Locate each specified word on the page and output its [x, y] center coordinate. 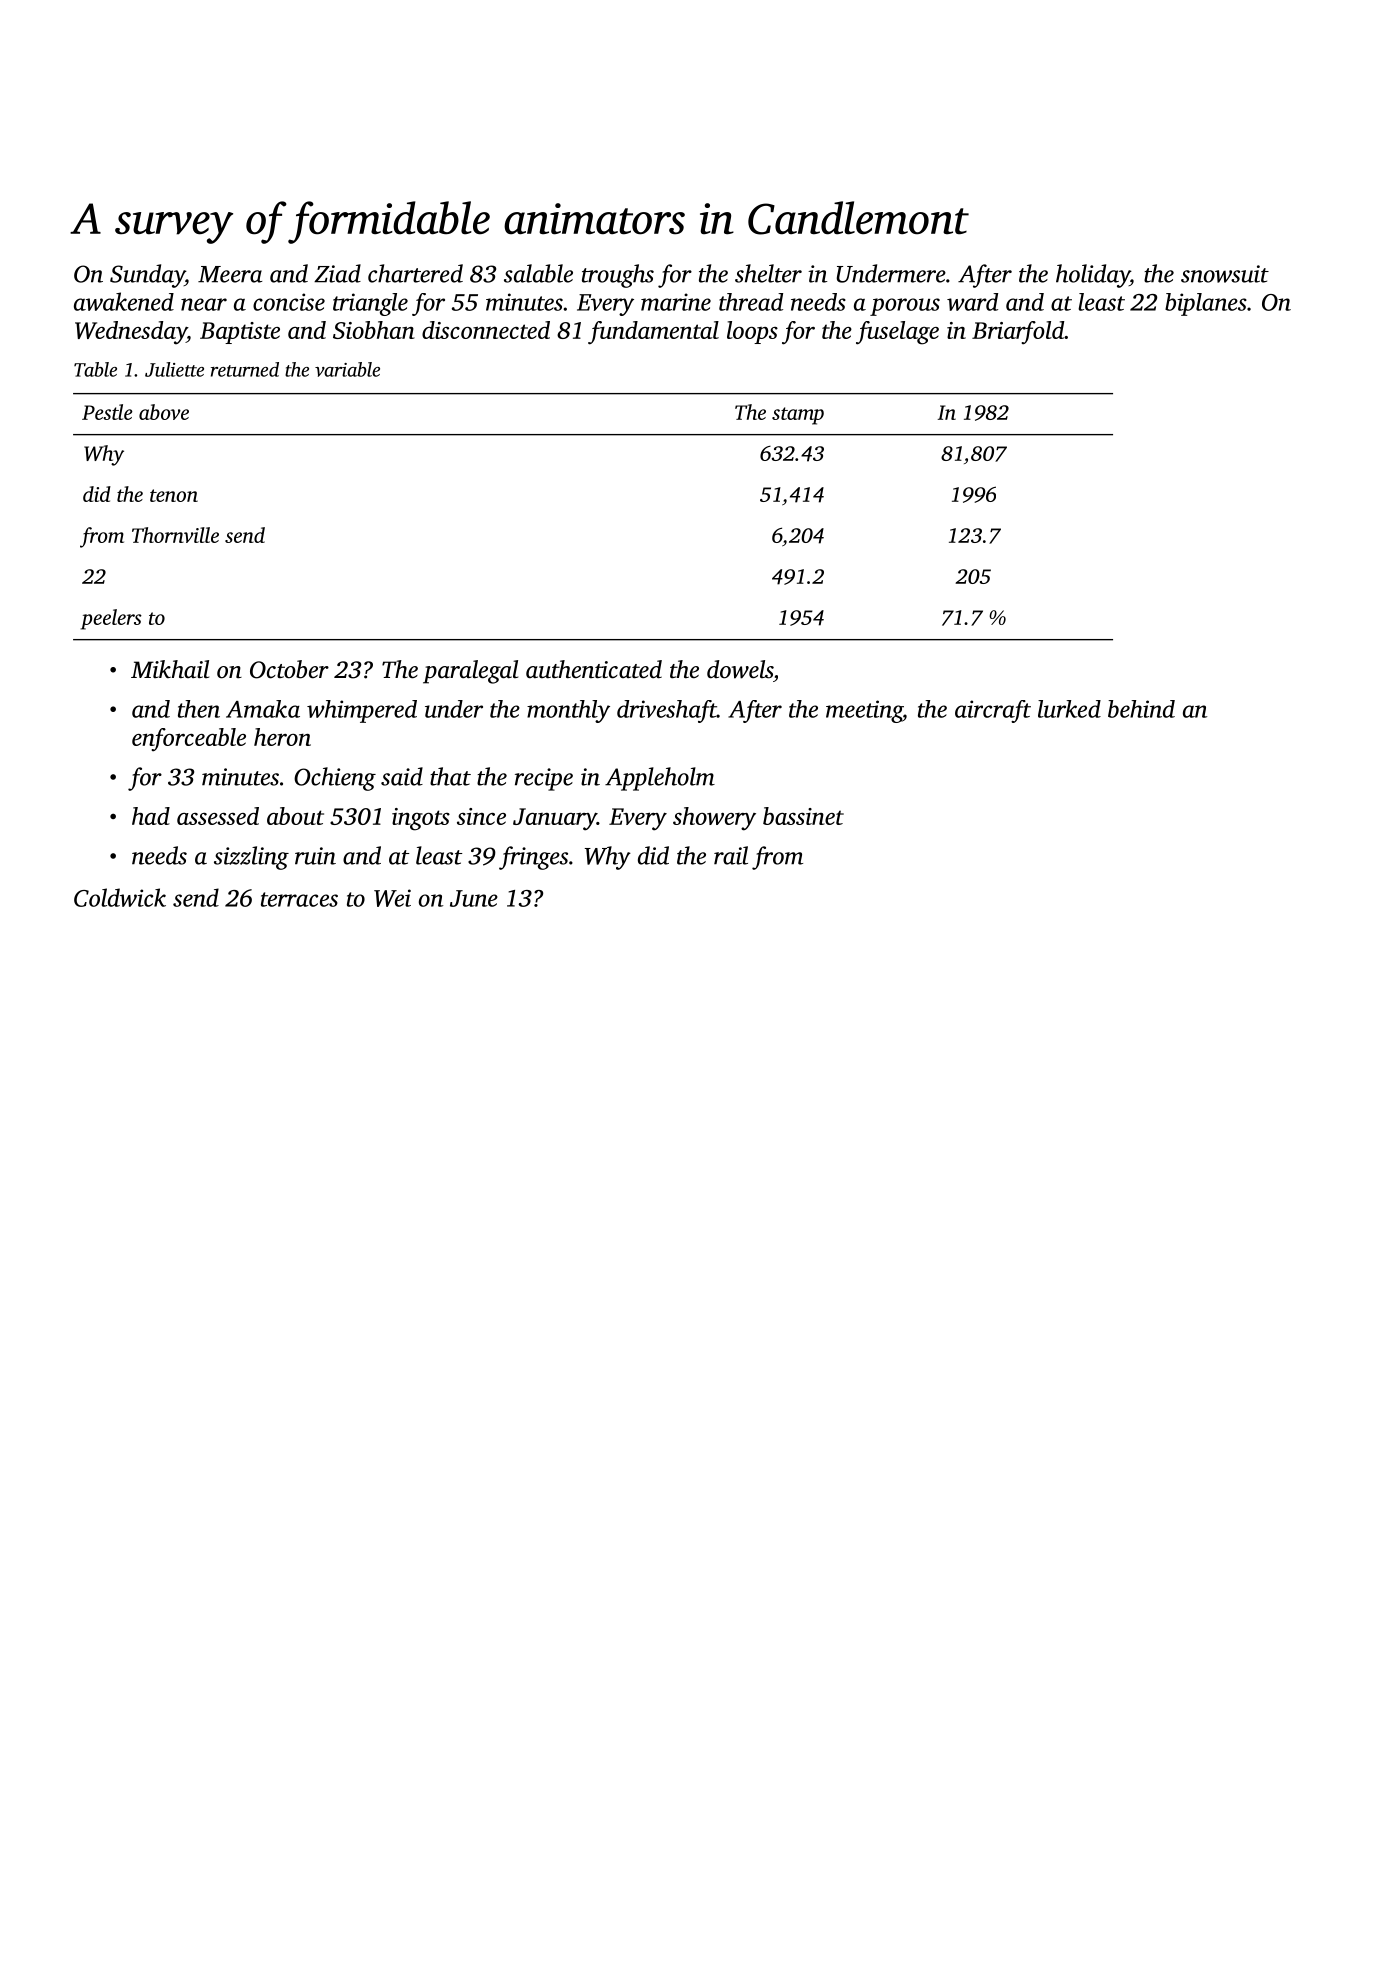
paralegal [470, 672]
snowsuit [1225, 274]
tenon [174, 495]
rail [731, 855]
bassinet [803, 816]
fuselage [897, 333]
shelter [768, 273]
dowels [740, 669]
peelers [111, 619]
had [151, 816]
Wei [392, 898]
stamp [798, 416]
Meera [230, 274]
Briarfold [1018, 333]
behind [1141, 709]
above [164, 412]
